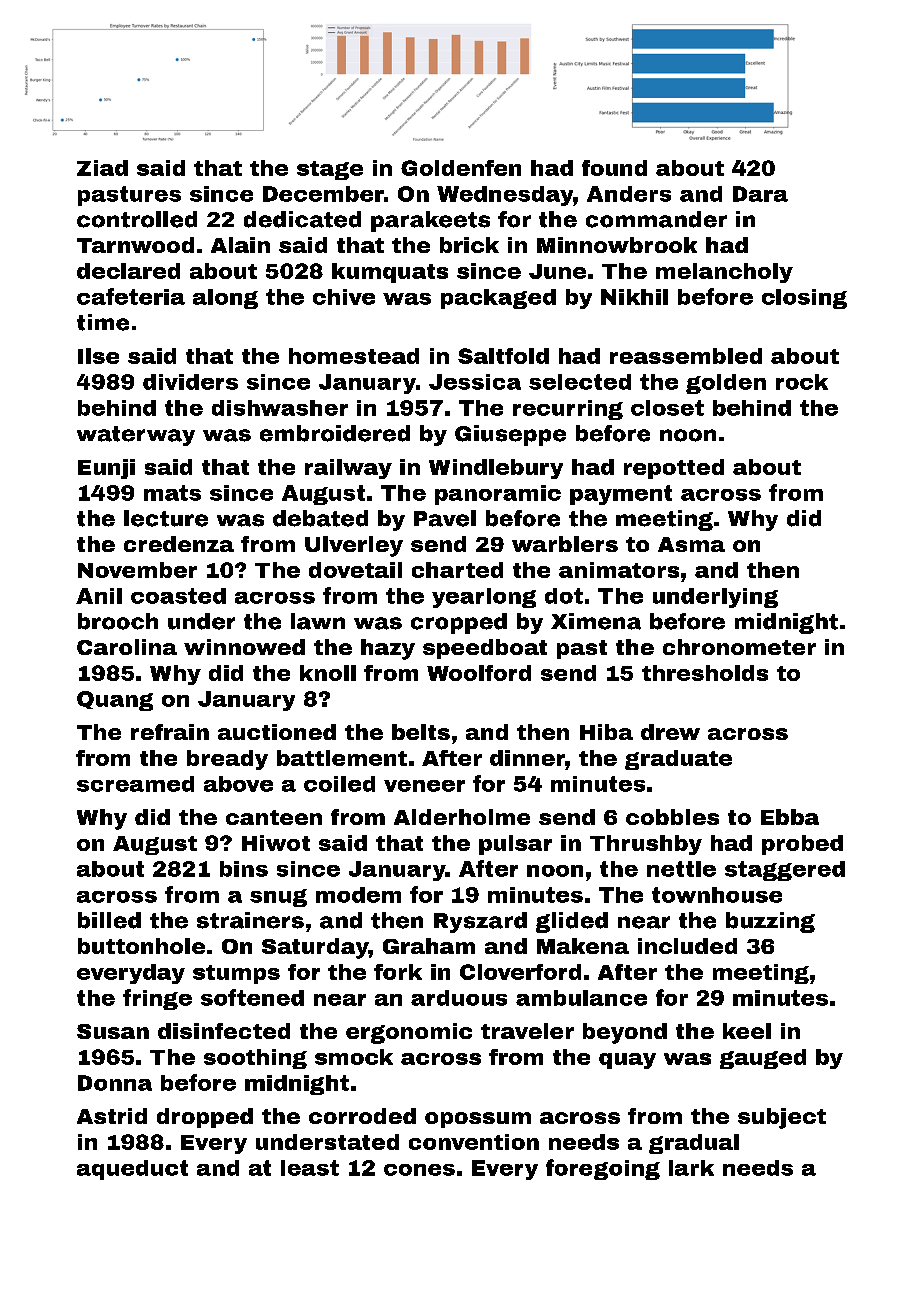 This image has width=924, height=1311. I want to click on chronometer, so click(739, 647).
